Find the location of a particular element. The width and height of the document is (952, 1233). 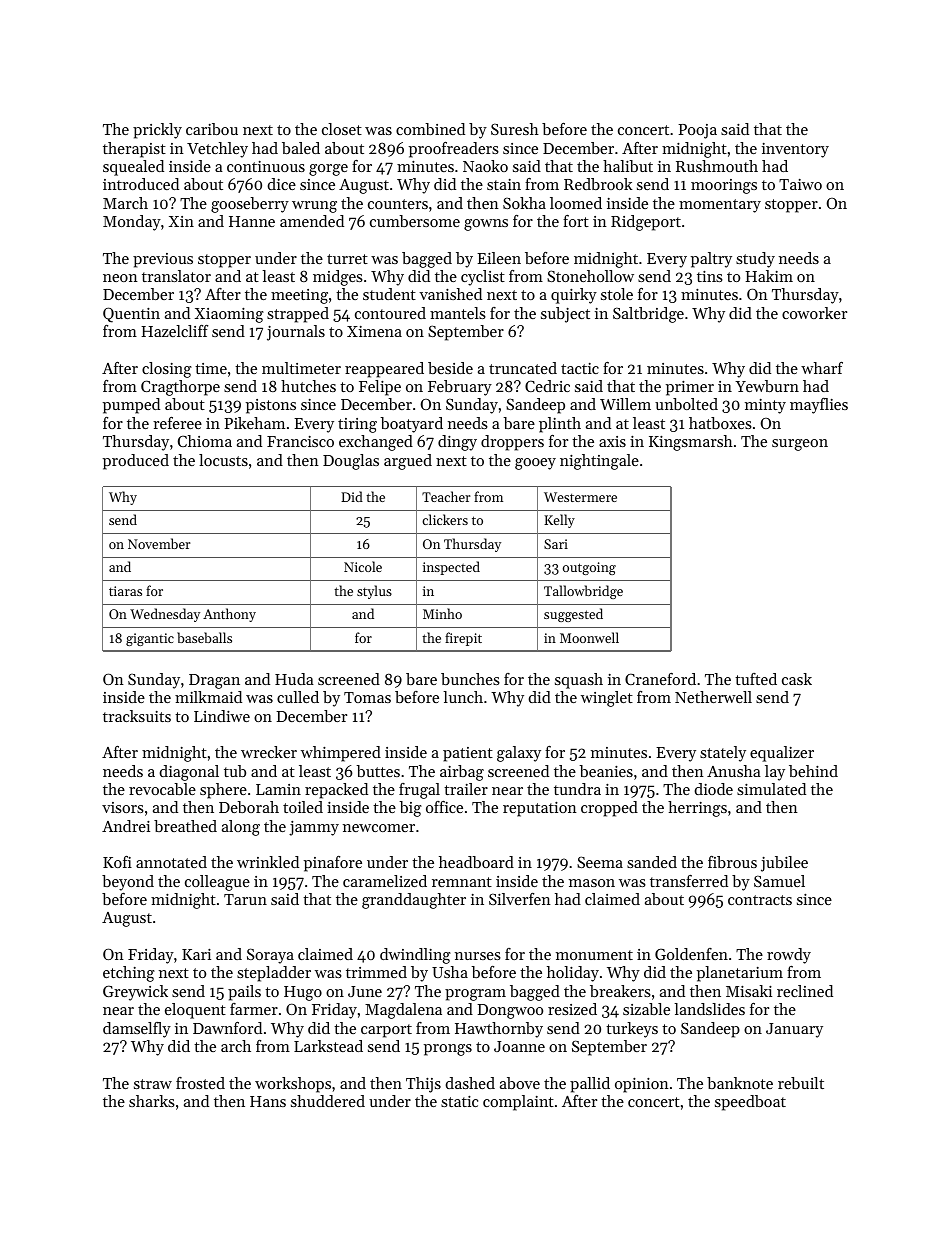

Tallowbridge is located at coordinates (583, 592).
